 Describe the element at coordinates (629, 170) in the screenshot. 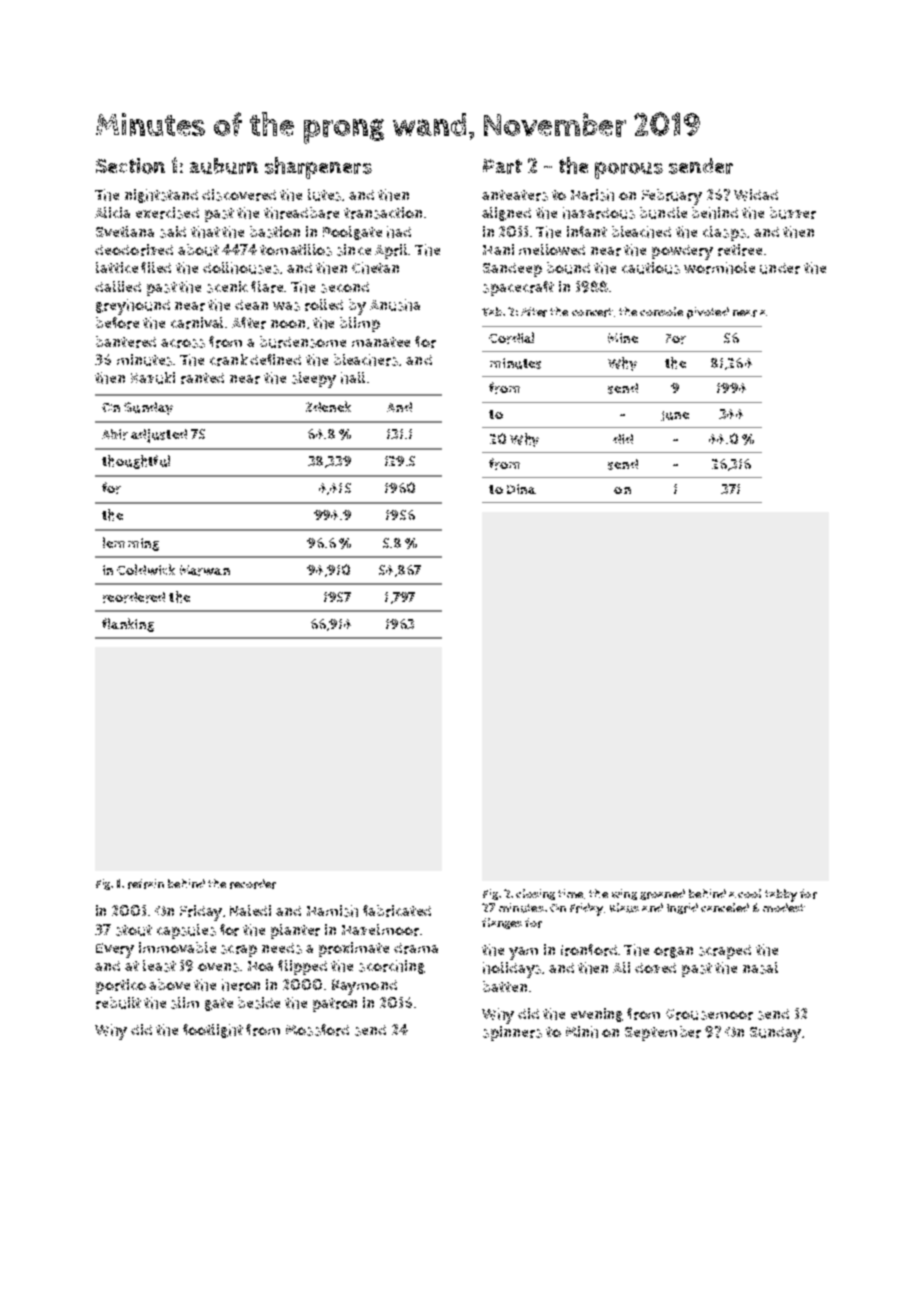

I see `porous` at that location.
